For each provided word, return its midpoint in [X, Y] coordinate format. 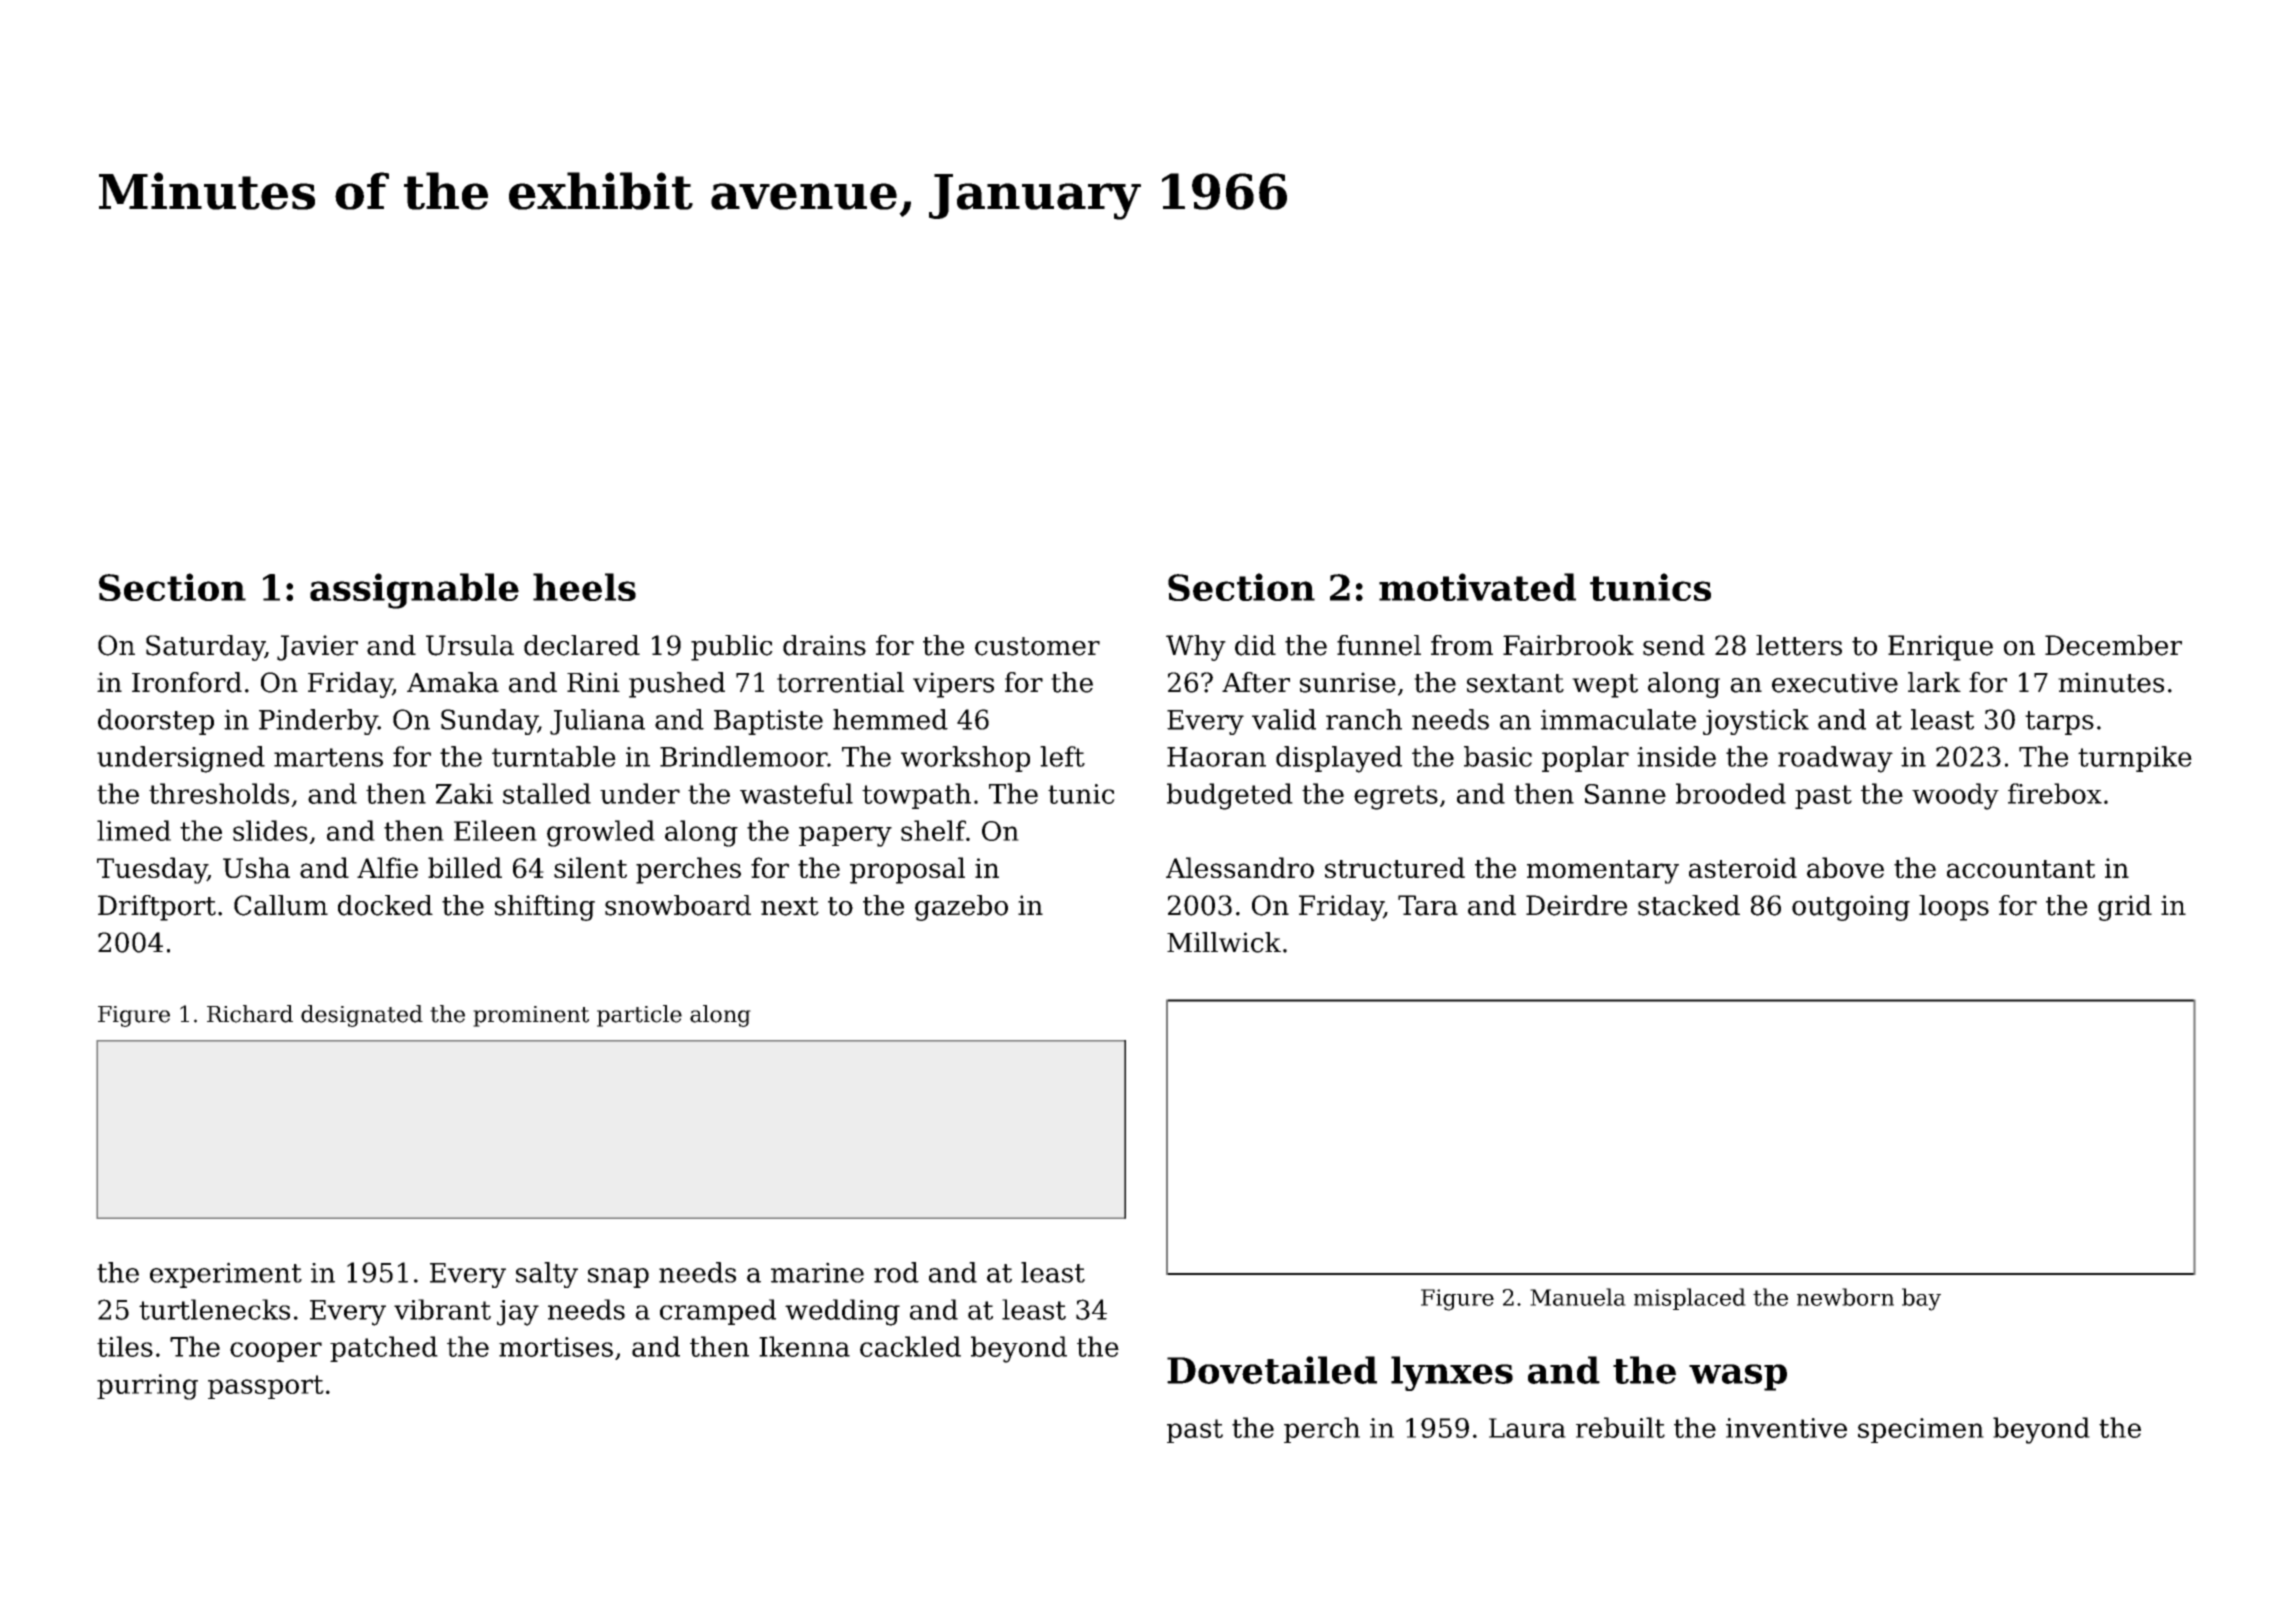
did [1255, 645]
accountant [2021, 869]
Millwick [1224, 942]
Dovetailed [1272, 1370]
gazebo [961, 908]
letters [1799, 645]
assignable [414, 591]
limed [134, 830]
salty [547, 1275]
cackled [910, 1346]
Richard [250, 1014]
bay [1921, 1299]
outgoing [1851, 908]
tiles [125, 1346]
